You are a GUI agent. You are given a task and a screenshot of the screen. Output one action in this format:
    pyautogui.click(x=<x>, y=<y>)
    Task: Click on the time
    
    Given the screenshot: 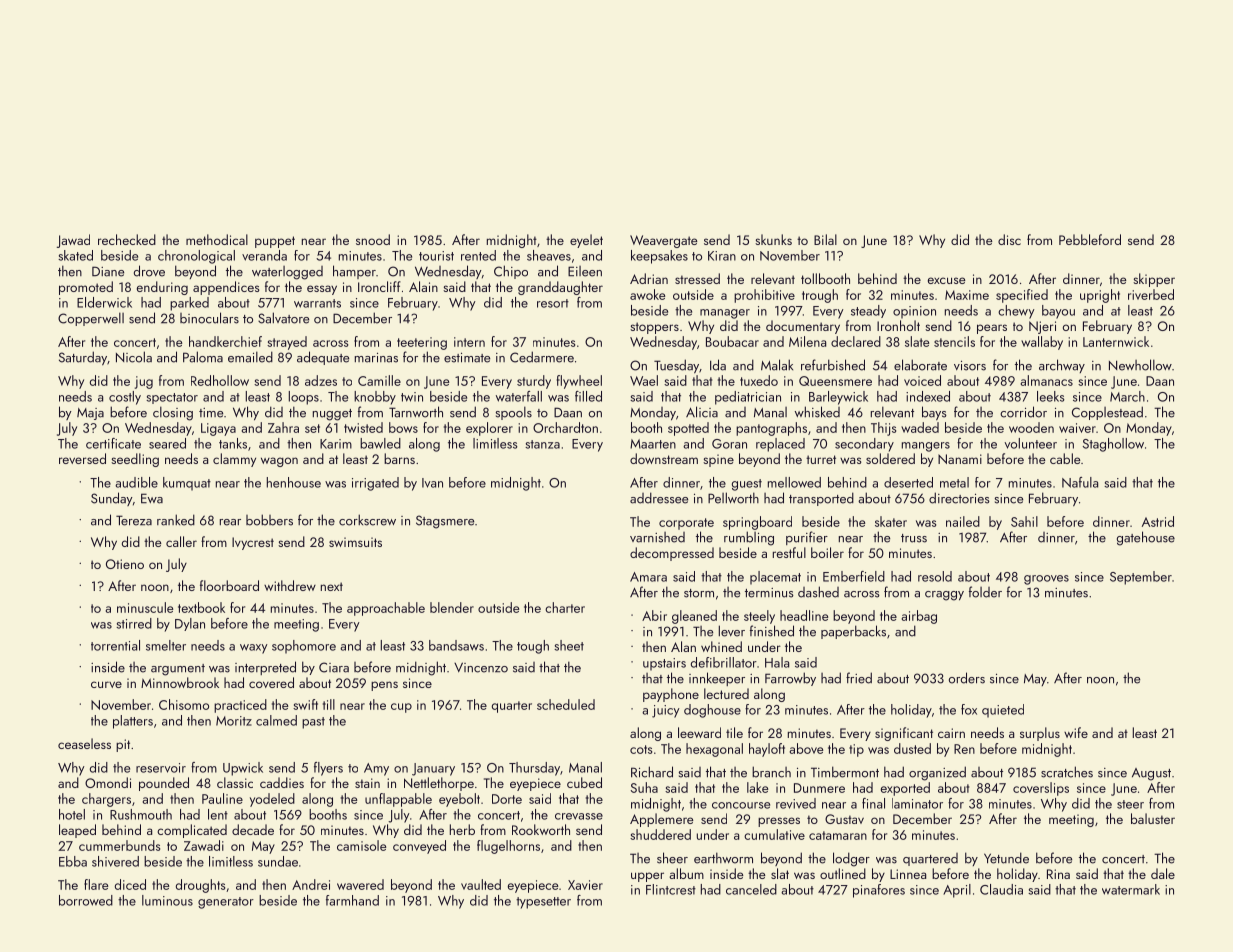 What is the action you would take?
    pyautogui.click(x=211, y=413)
